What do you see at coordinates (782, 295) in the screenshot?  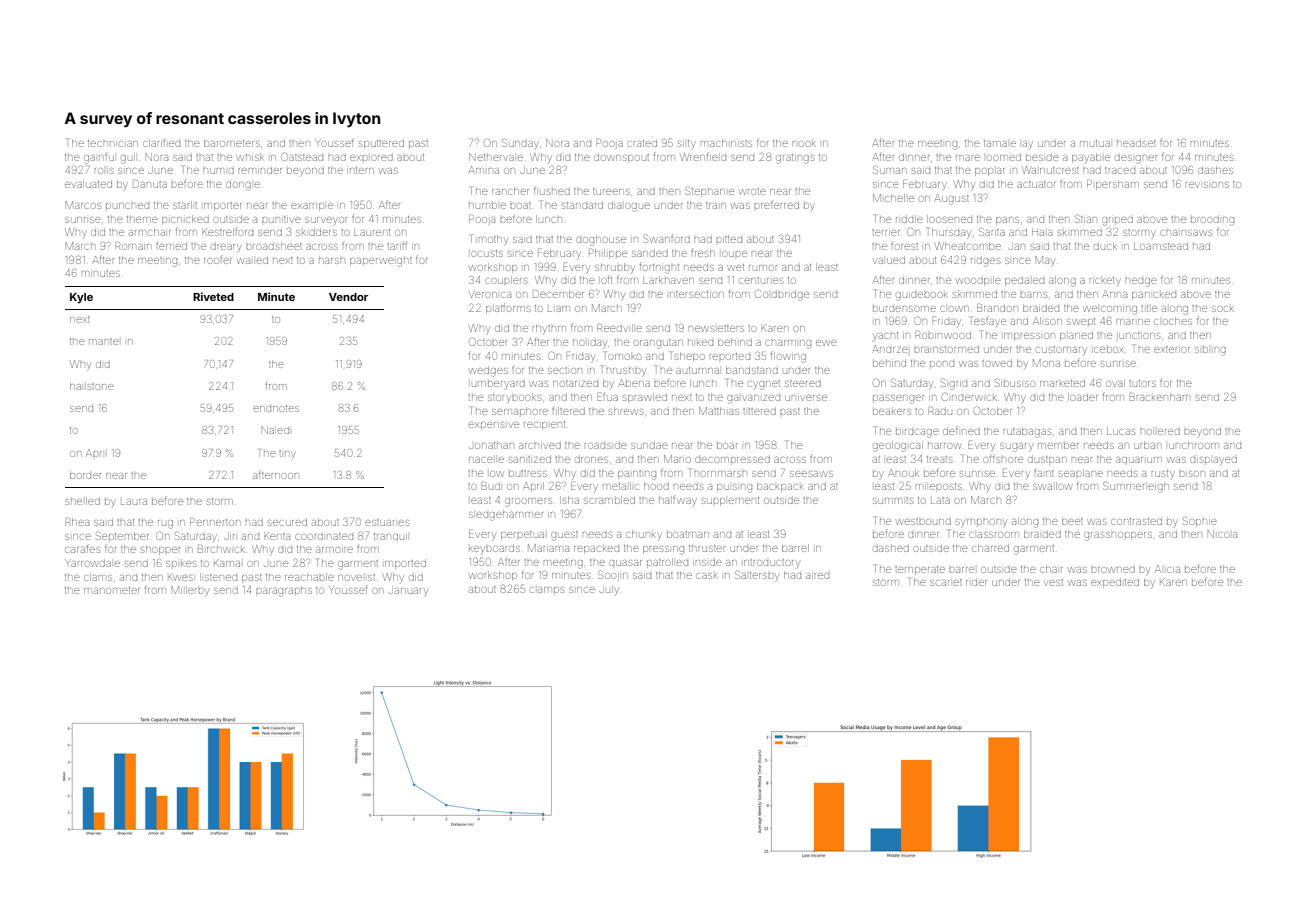 I see `Coldbridge` at bounding box center [782, 295].
